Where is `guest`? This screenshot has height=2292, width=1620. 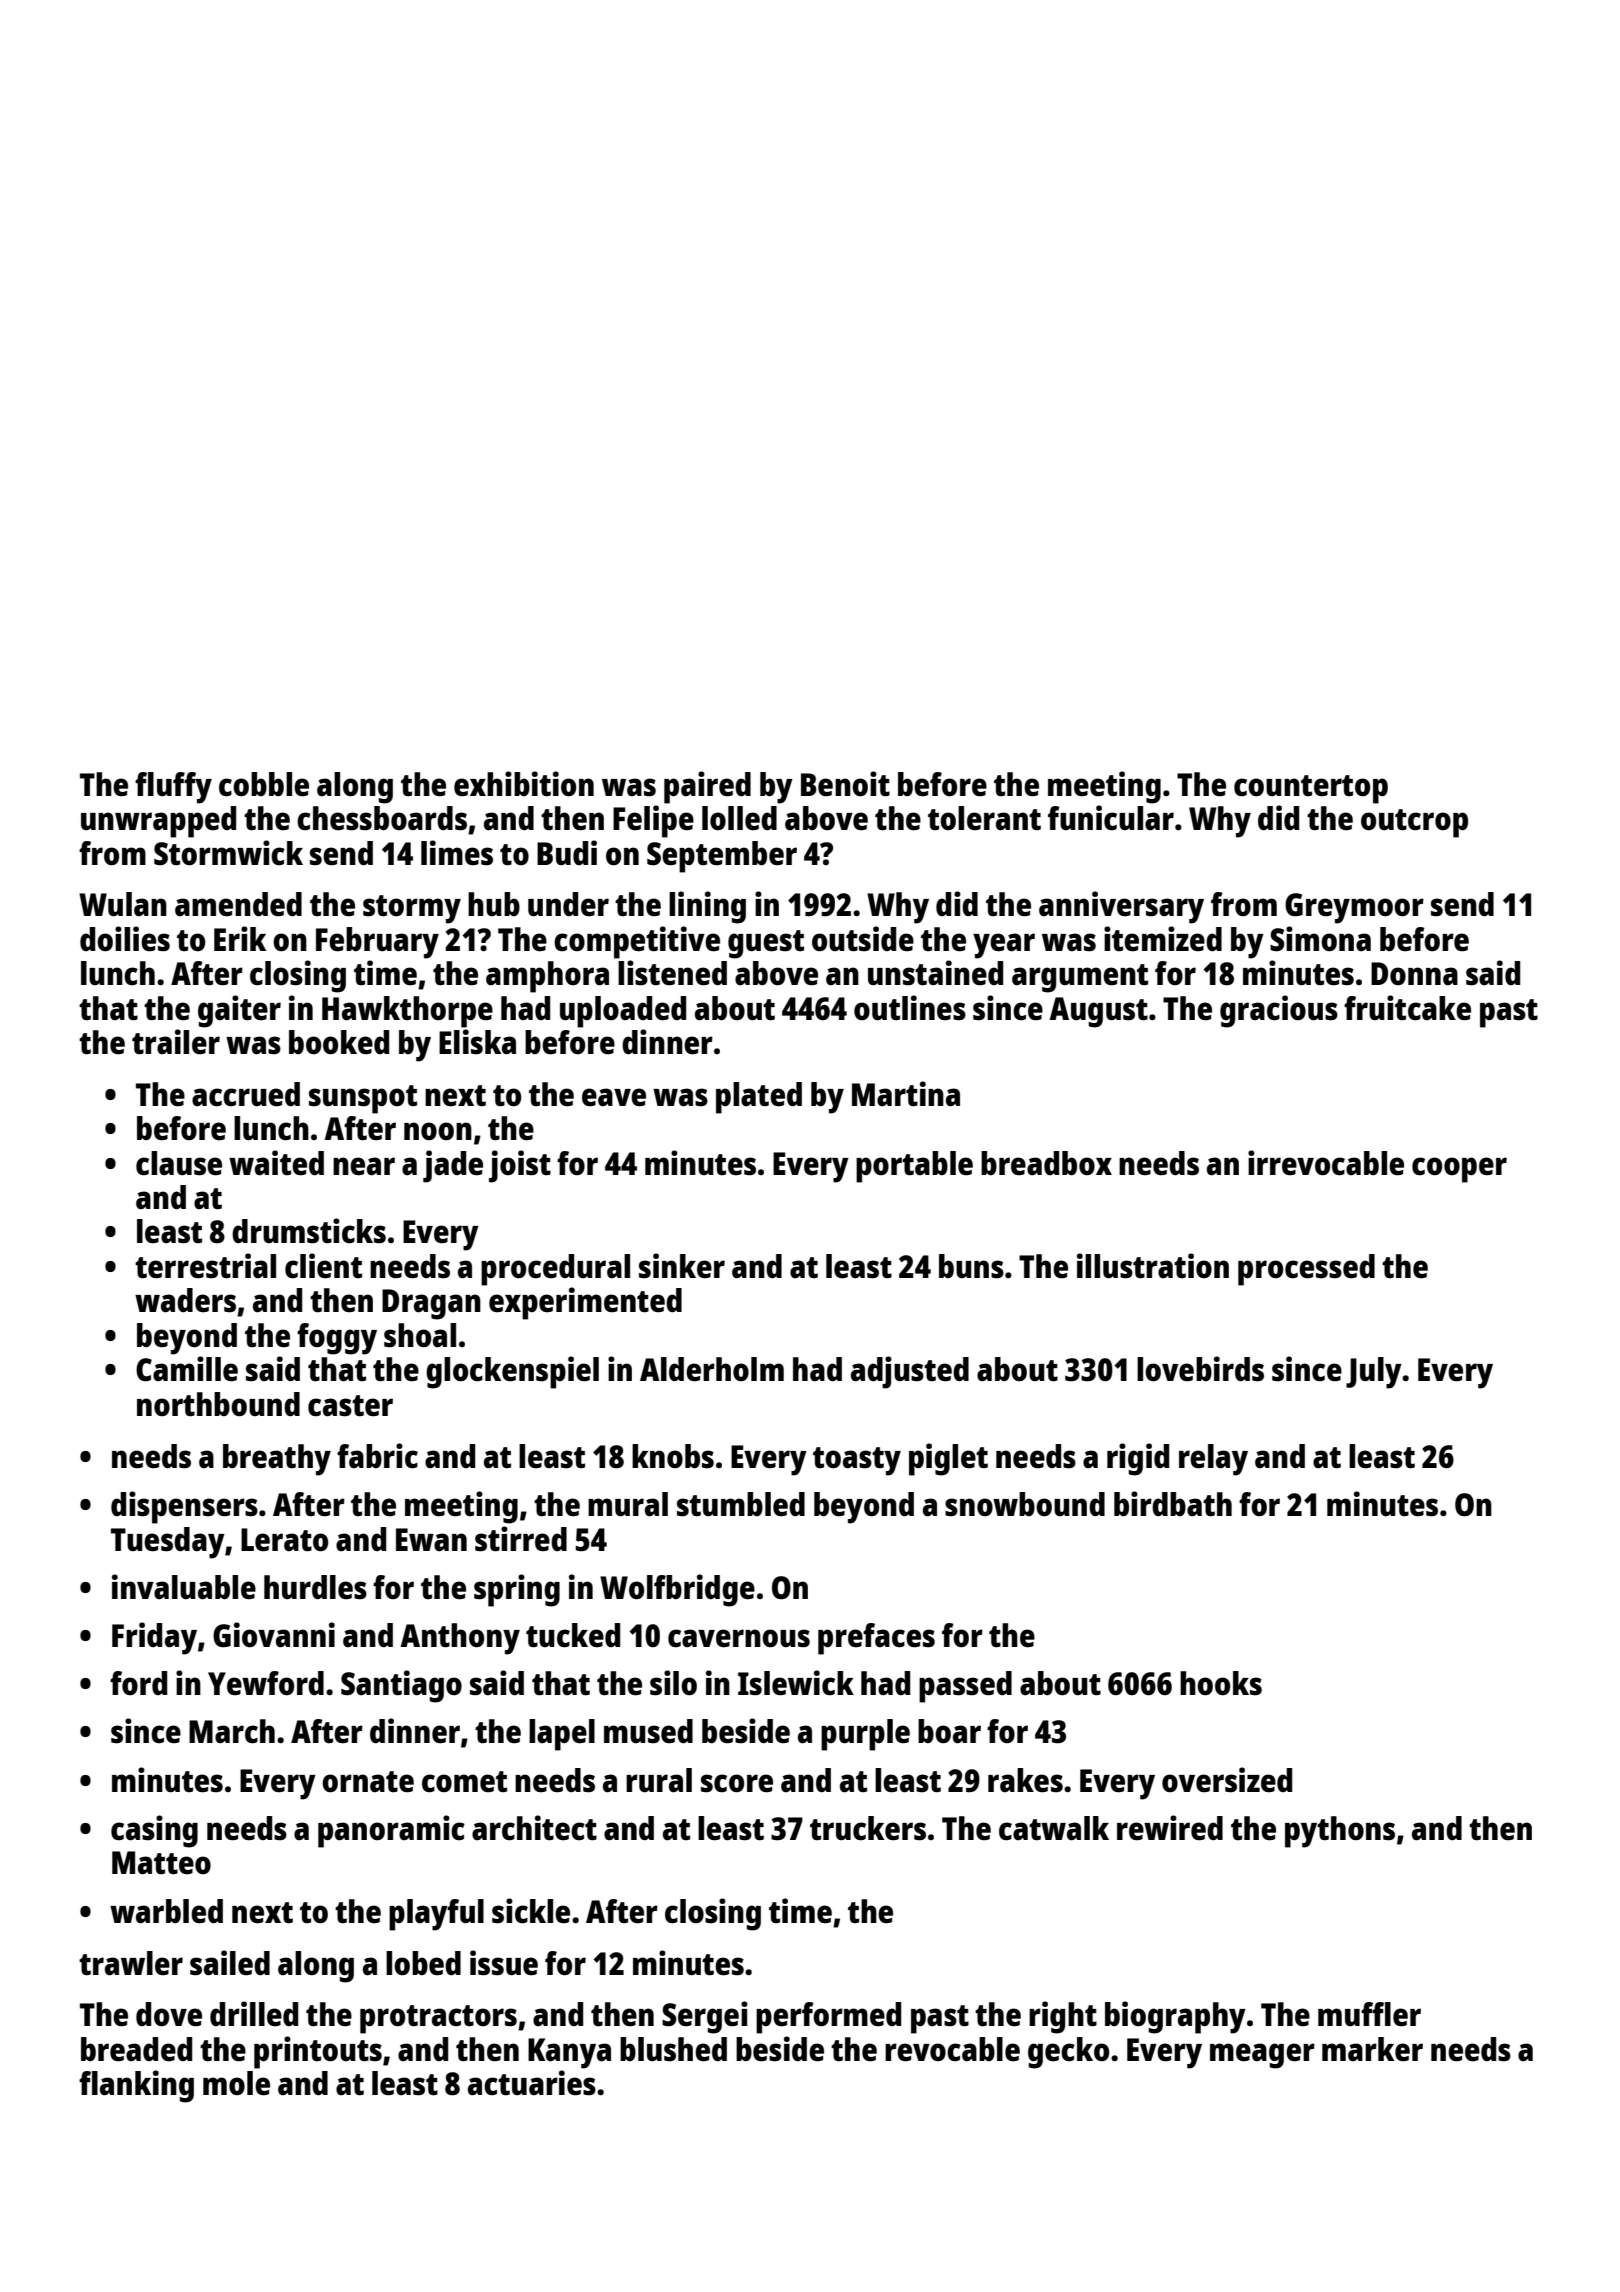
guest is located at coordinates (766, 944).
